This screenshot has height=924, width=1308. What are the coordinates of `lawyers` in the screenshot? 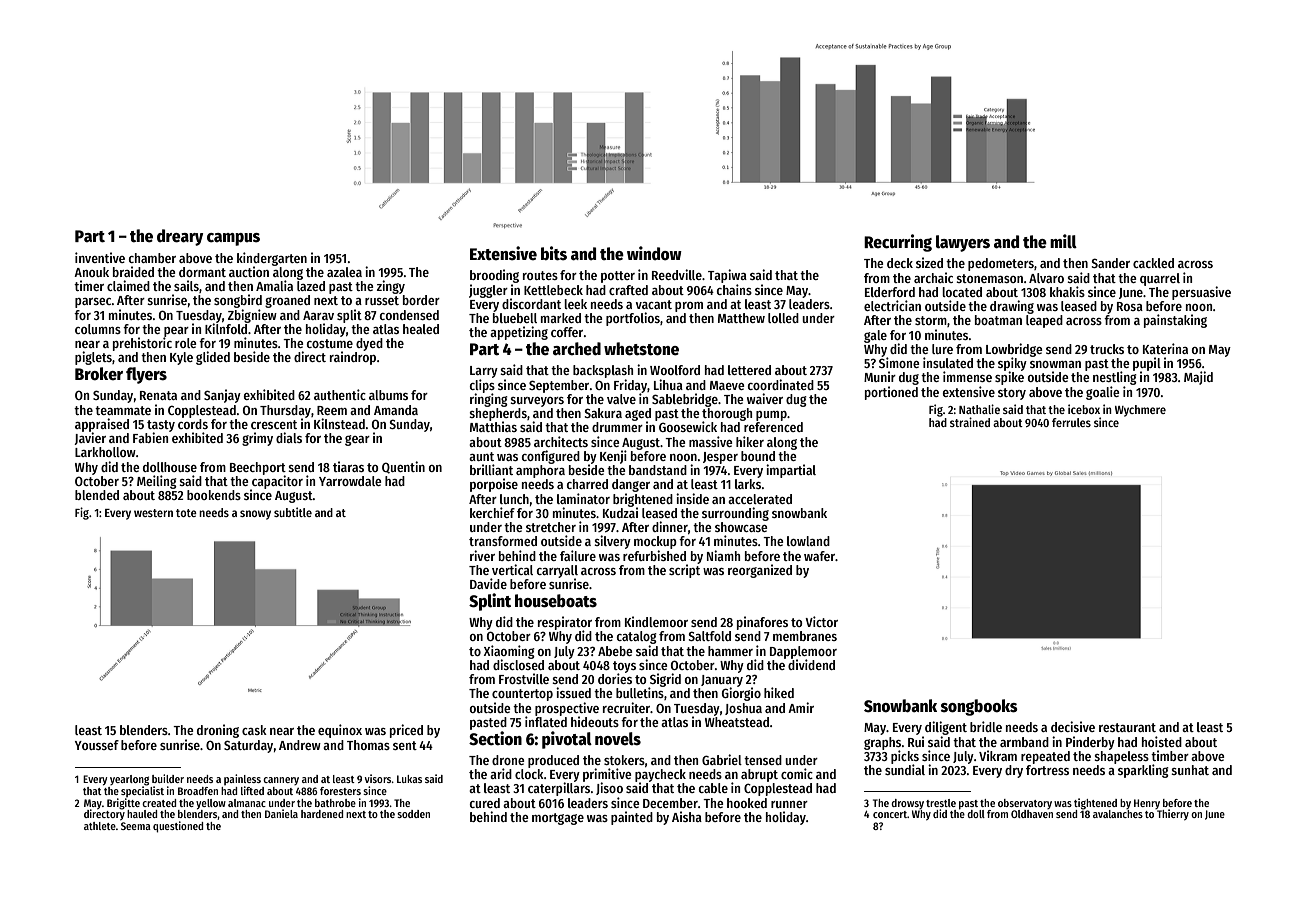 It's located at (963, 243).
